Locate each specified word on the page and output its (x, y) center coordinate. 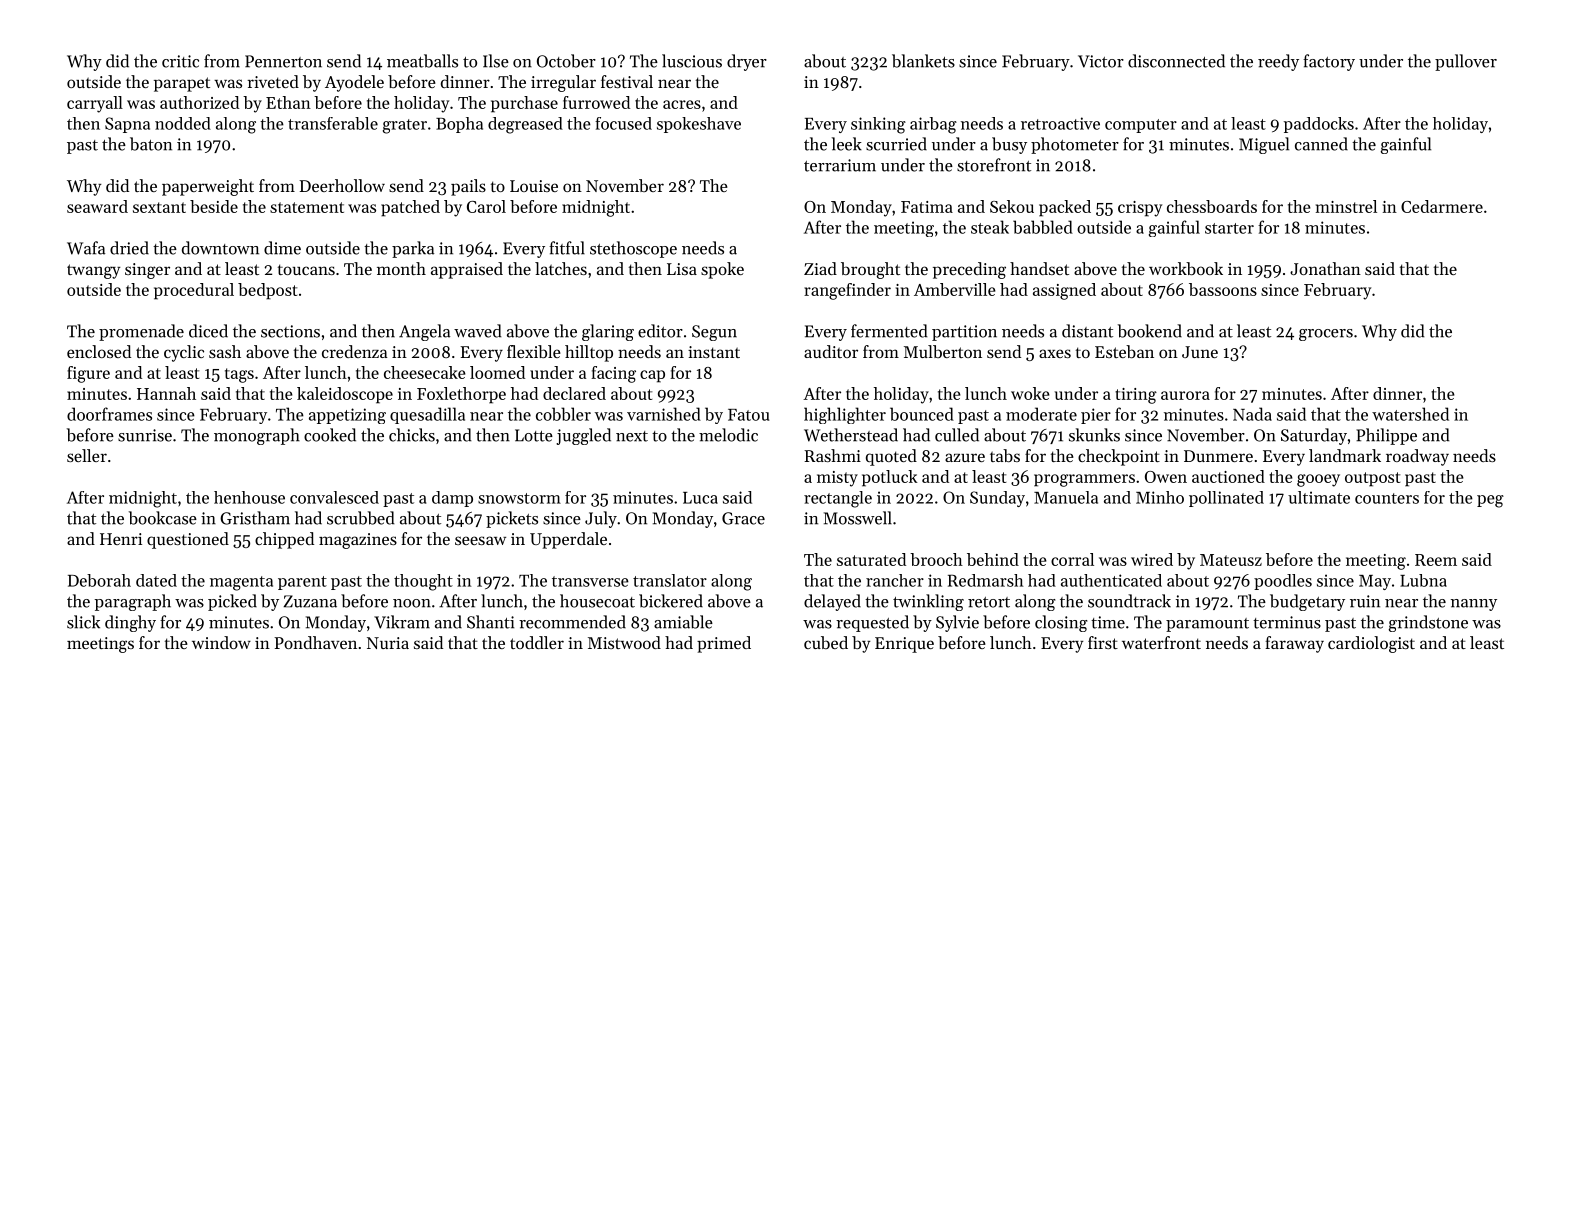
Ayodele (354, 83)
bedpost (267, 291)
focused (623, 123)
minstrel (1346, 206)
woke (1030, 393)
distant (1087, 331)
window (221, 642)
